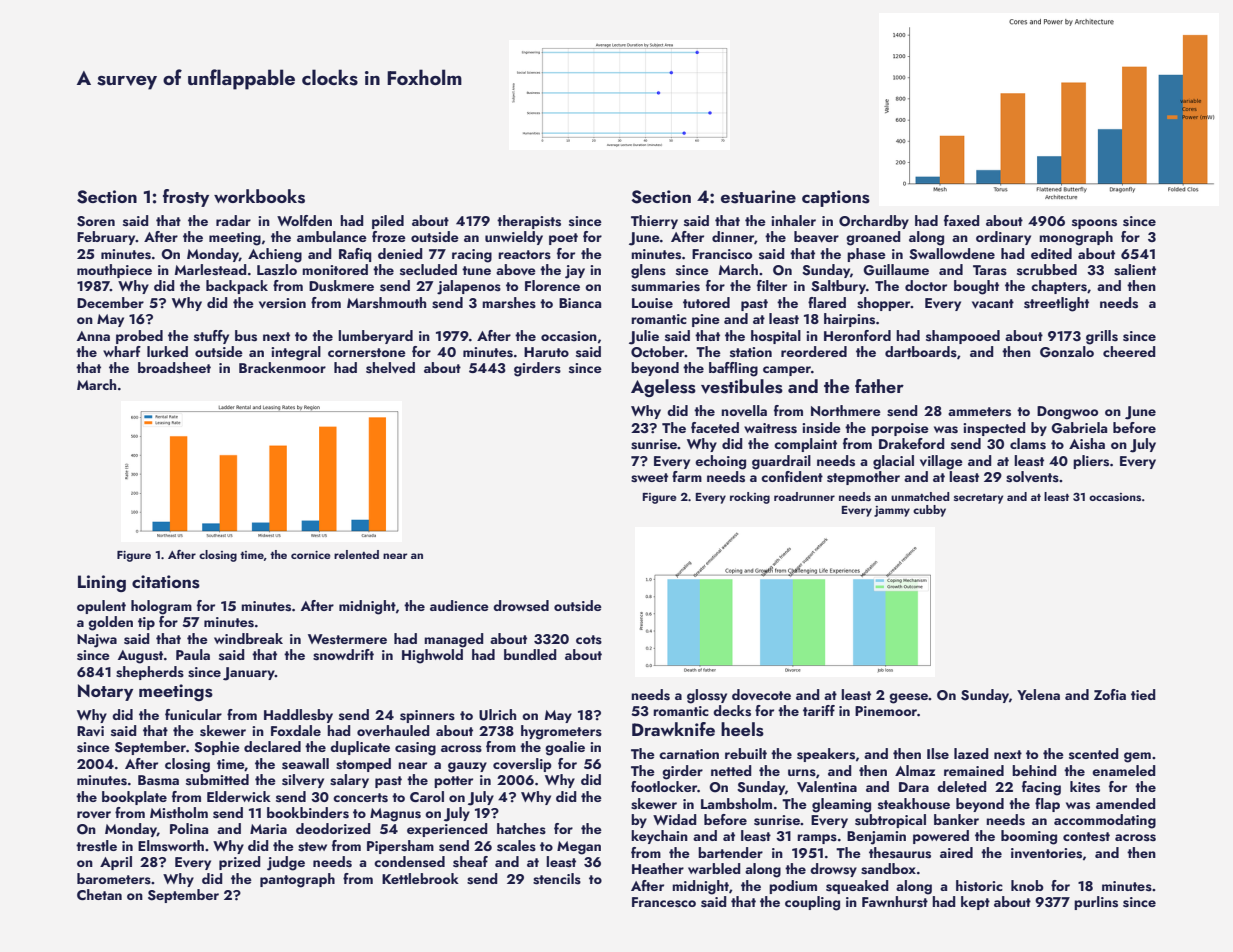  Describe the element at coordinates (99, 894) in the image. I see `Chetan` at that location.
